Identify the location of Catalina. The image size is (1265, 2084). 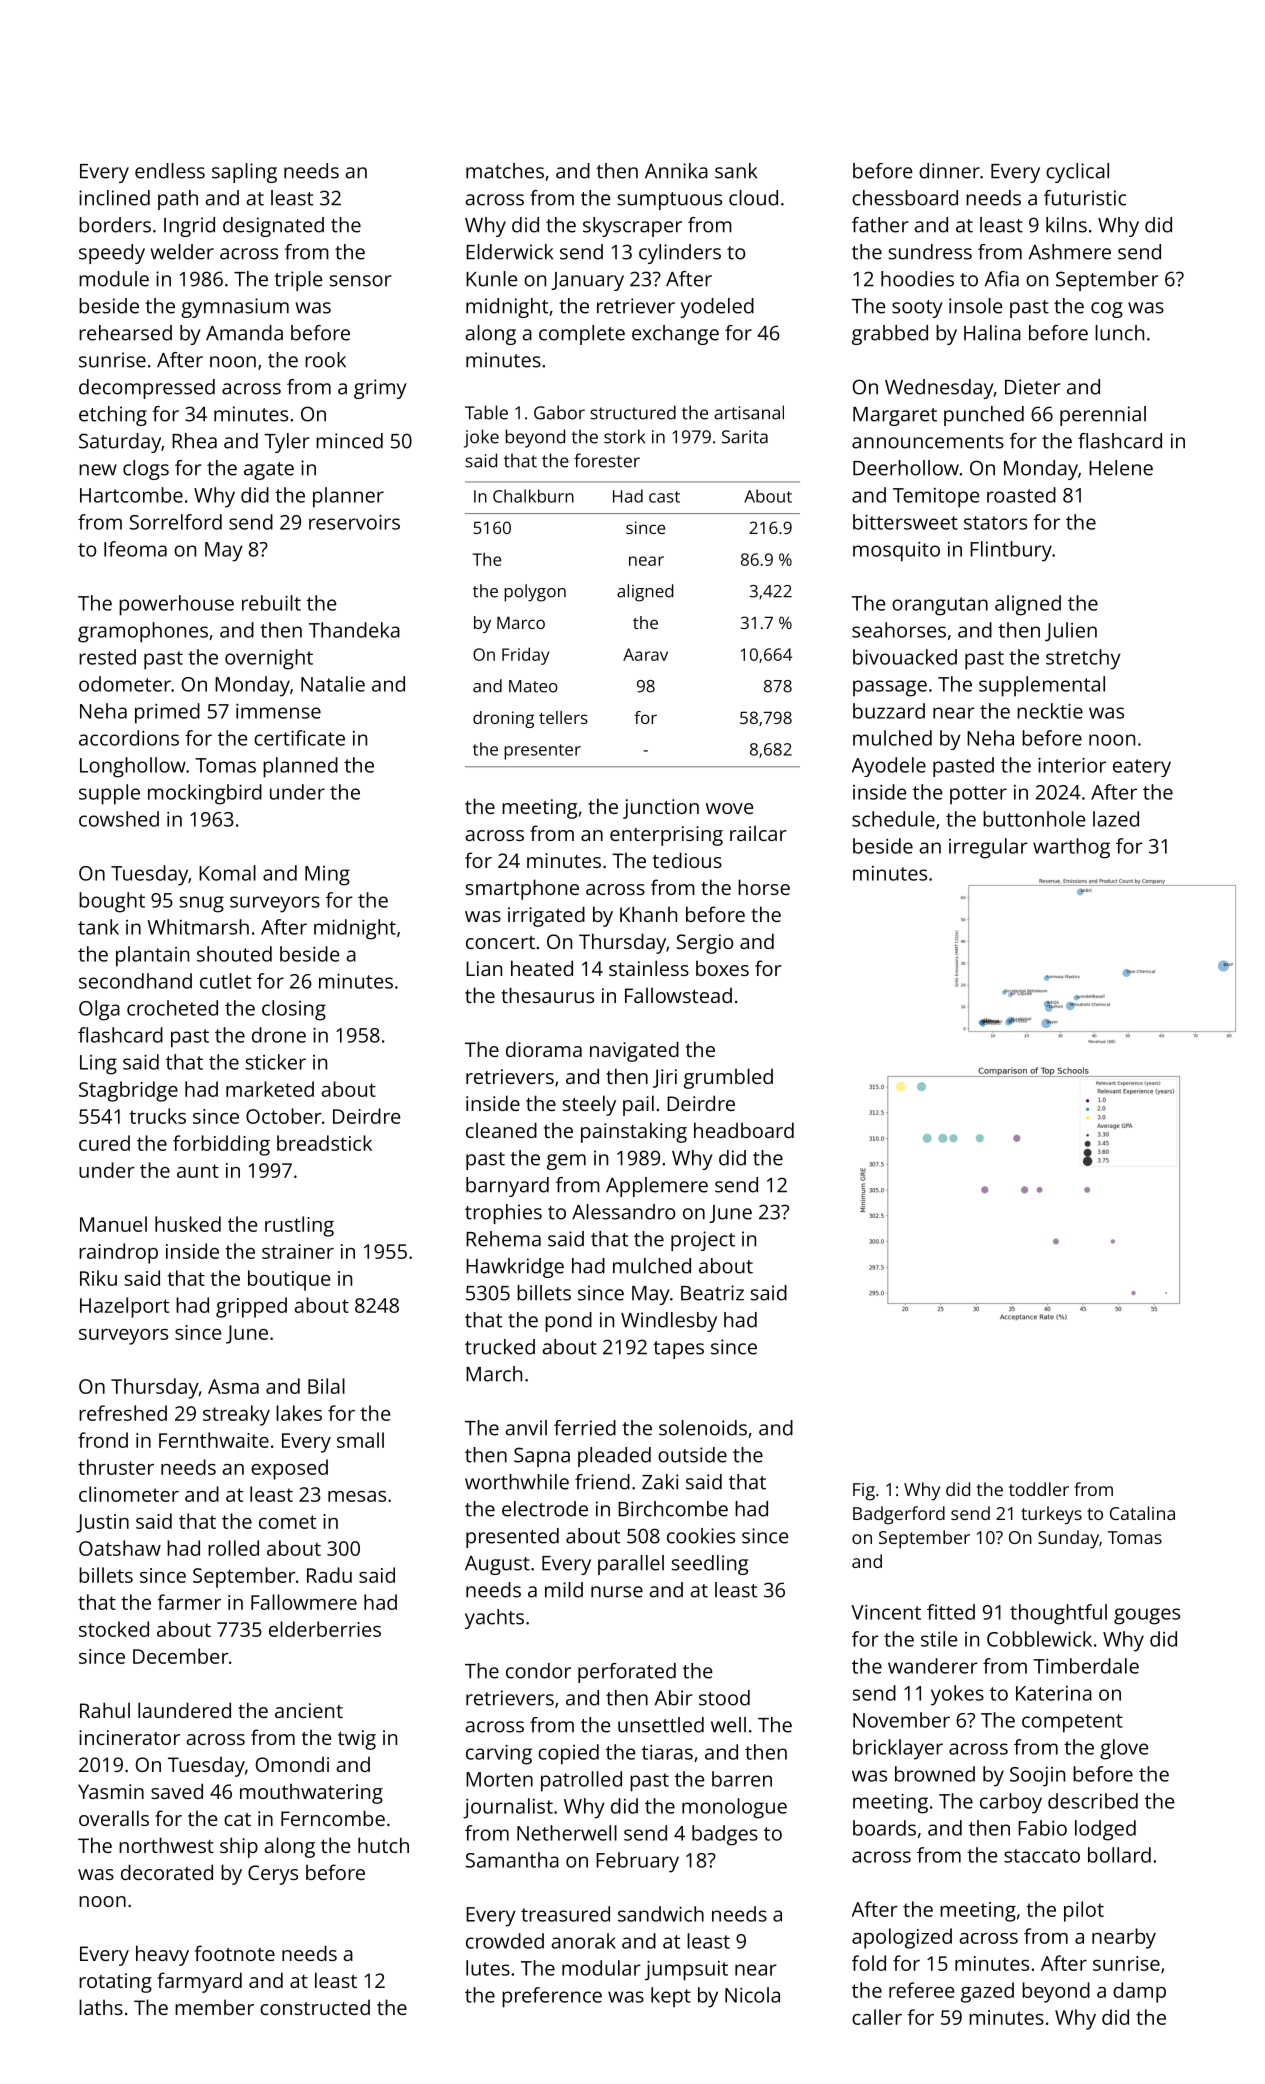
(1142, 1513).
